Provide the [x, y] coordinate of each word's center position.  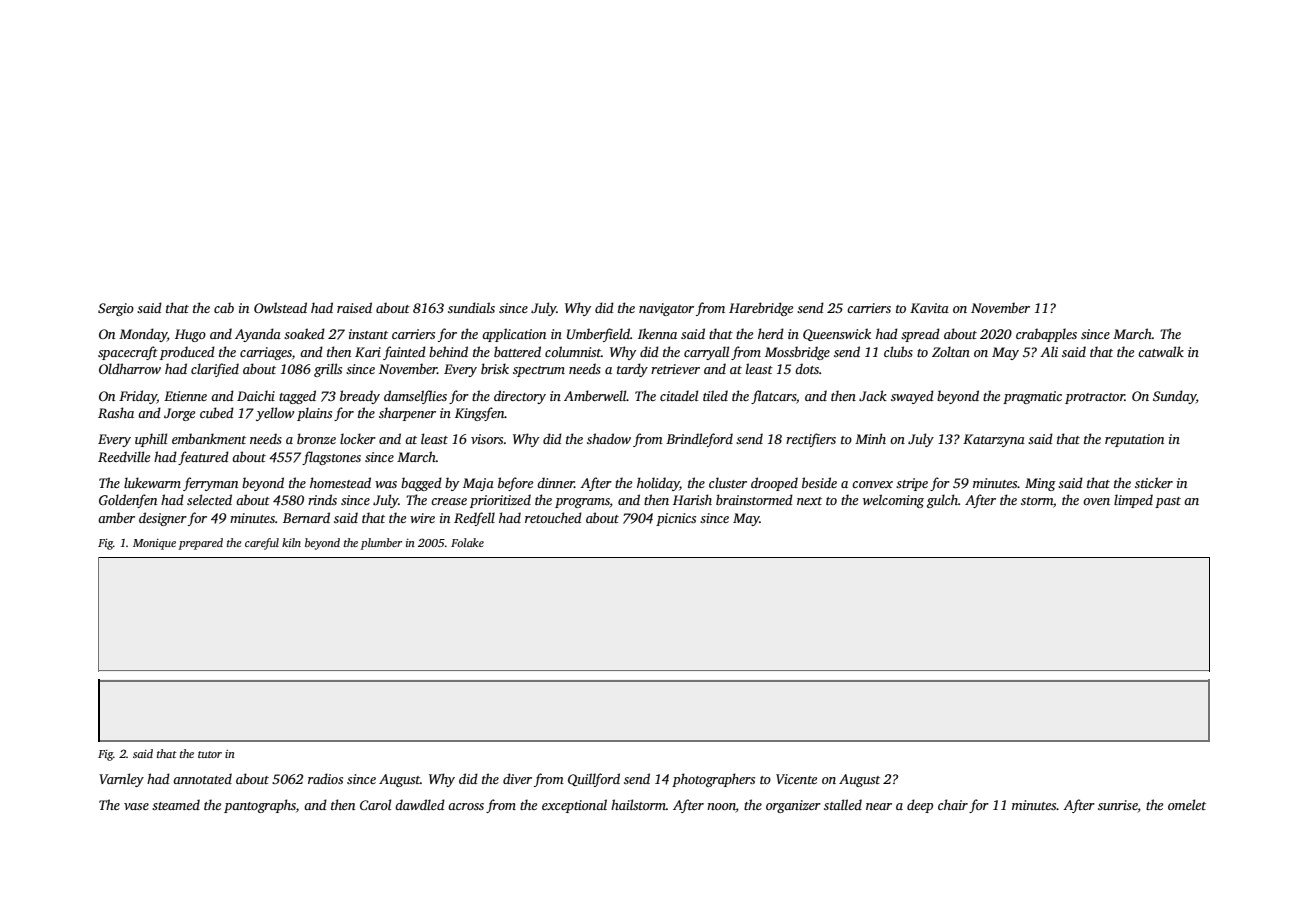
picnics [676, 519]
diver [517, 778]
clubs [898, 351]
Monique [154, 544]
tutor [210, 754]
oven [1096, 501]
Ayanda [258, 335]
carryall [706, 353]
